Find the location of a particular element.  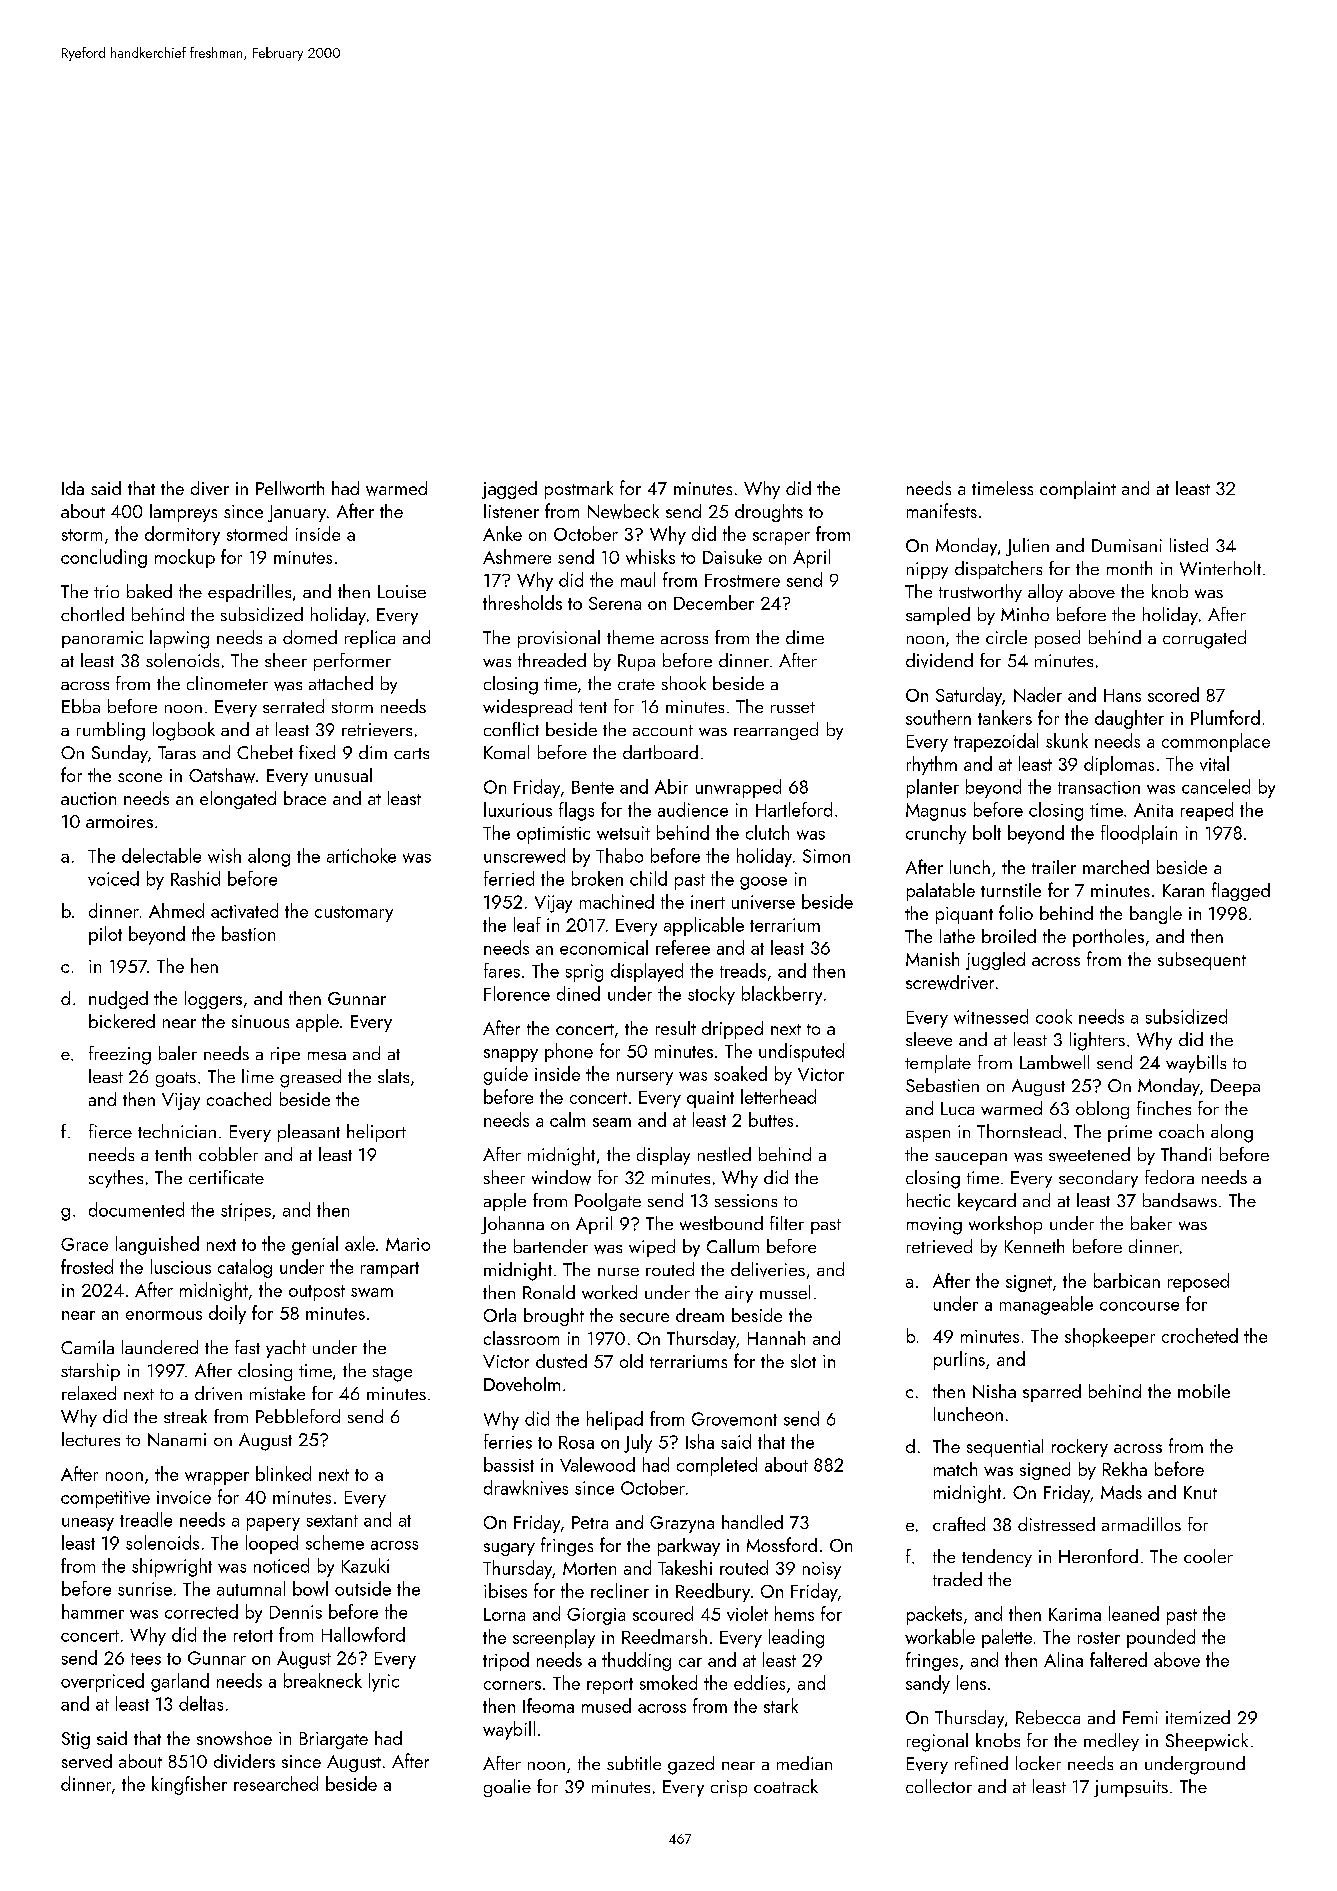

clutch is located at coordinates (767, 832).
